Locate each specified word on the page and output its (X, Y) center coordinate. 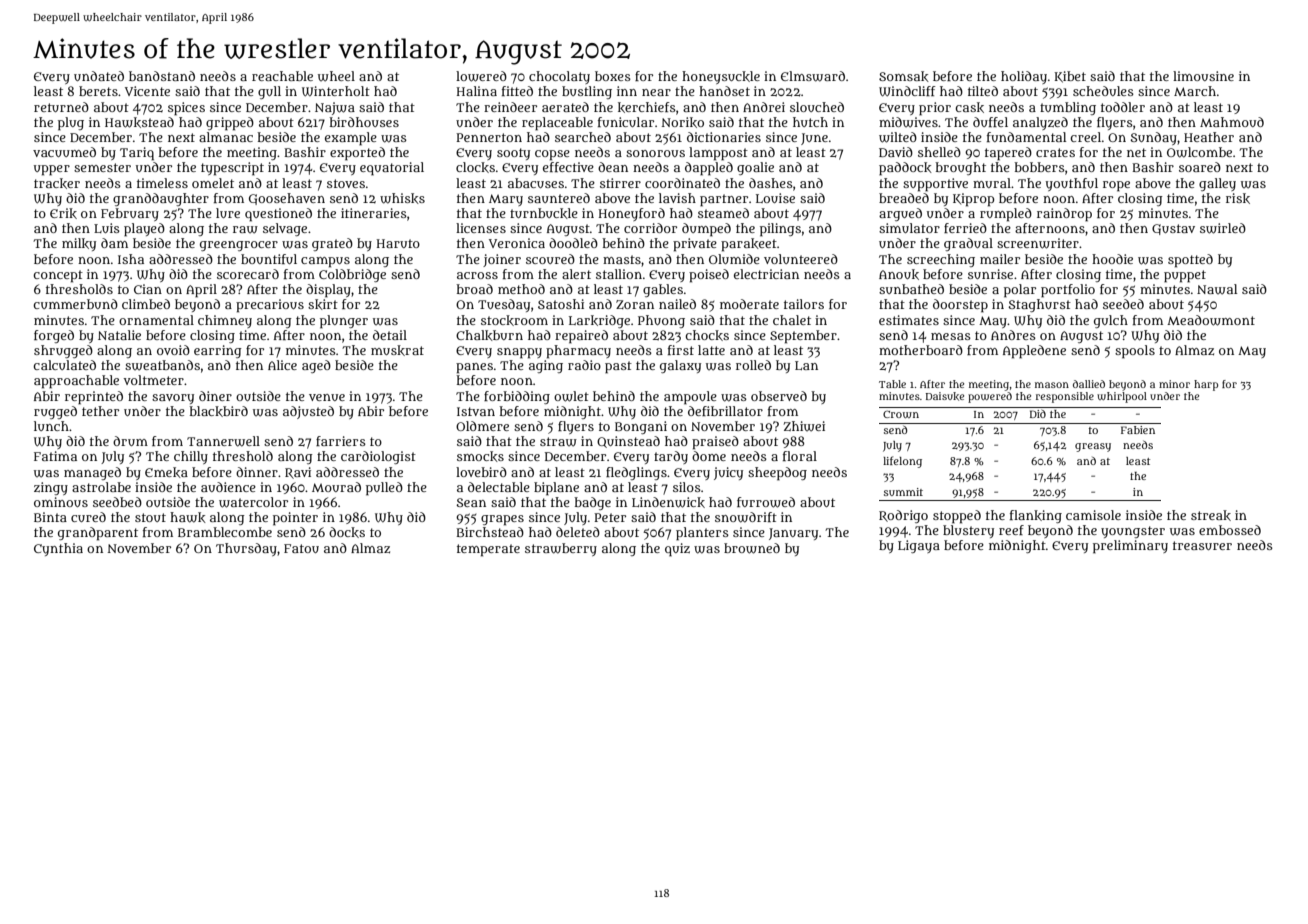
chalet (792, 320)
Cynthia (58, 549)
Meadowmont (1211, 320)
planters (702, 534)
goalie (755, 168)
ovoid (173, 350)
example (351, 139)
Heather (1209, 137)
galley (1217, 184)
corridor (650, 228)
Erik (63, 213)
